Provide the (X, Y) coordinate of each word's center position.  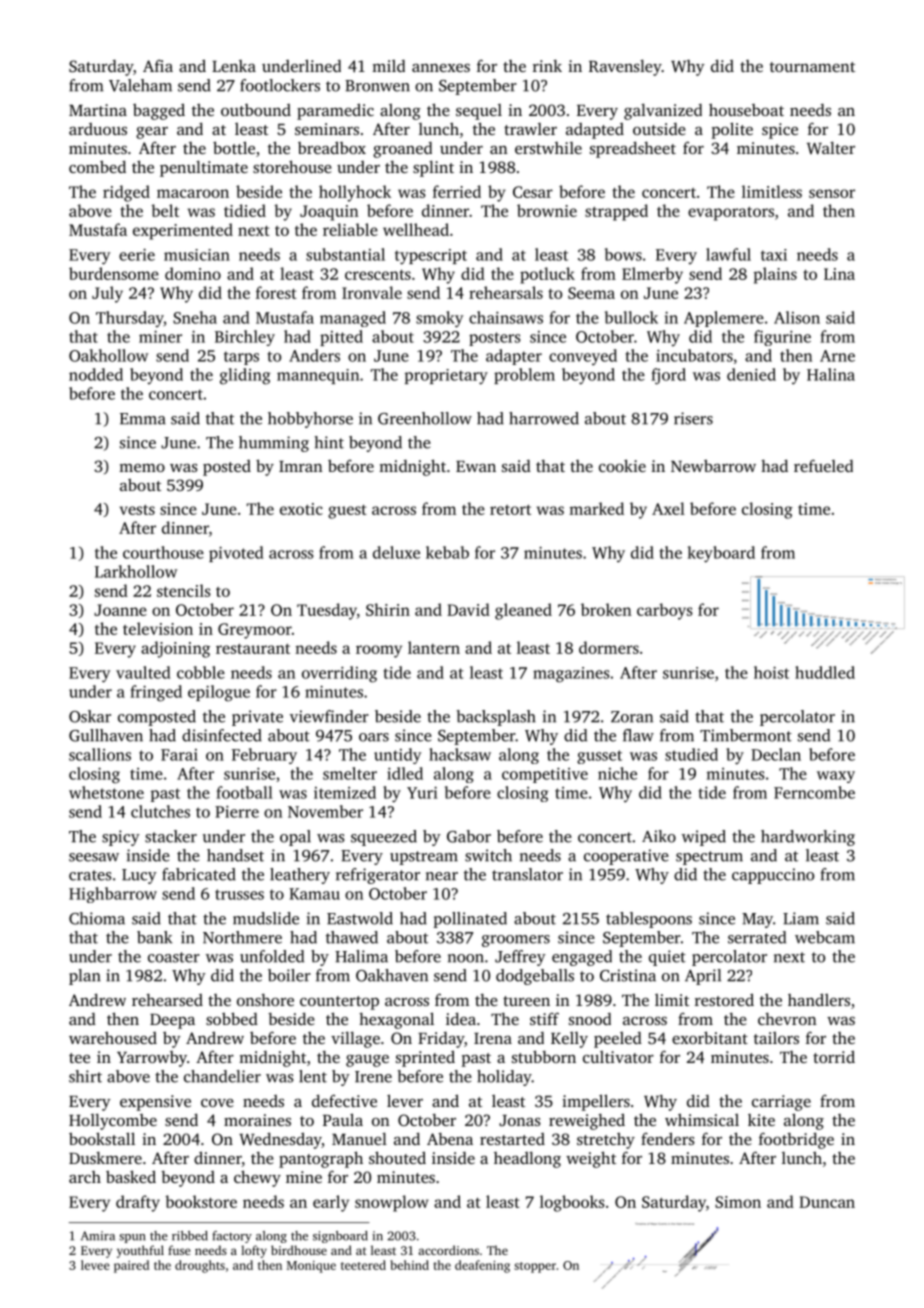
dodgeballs (535, 977)
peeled (618, 1040)
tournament (812, 67)
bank (154, 937)
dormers (609, 647)
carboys (665, 611)
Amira (98, 1236)
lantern (434, 647)
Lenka (234, 66)
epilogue (219, 693)
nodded (96, 374)
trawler (530, 129)
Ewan (476, 466)
